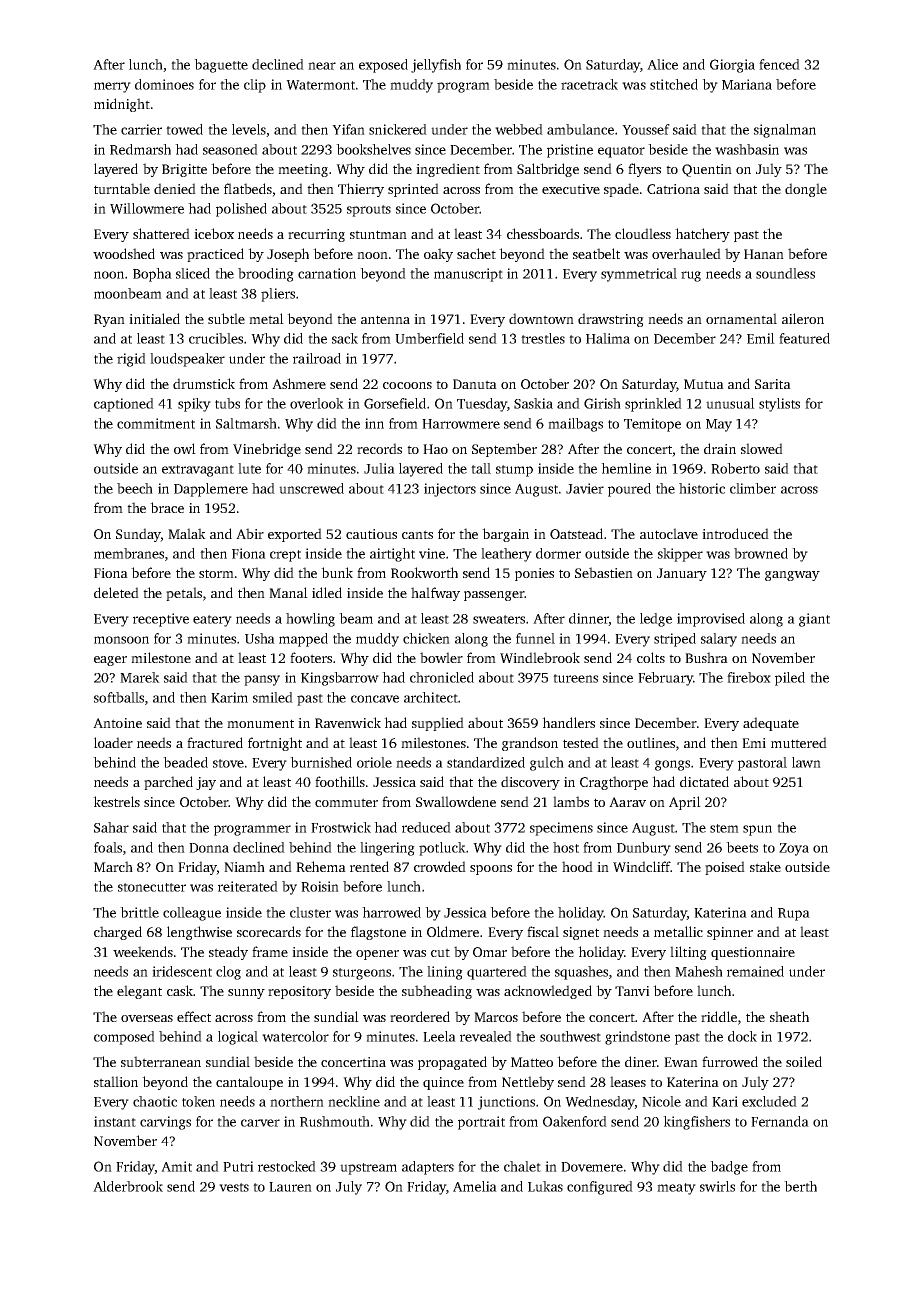 This page has width=924, height=1308. What do you see at coordinates (238, 1038) in the page?
I see `logical` at bounding box center [238, 1038].
